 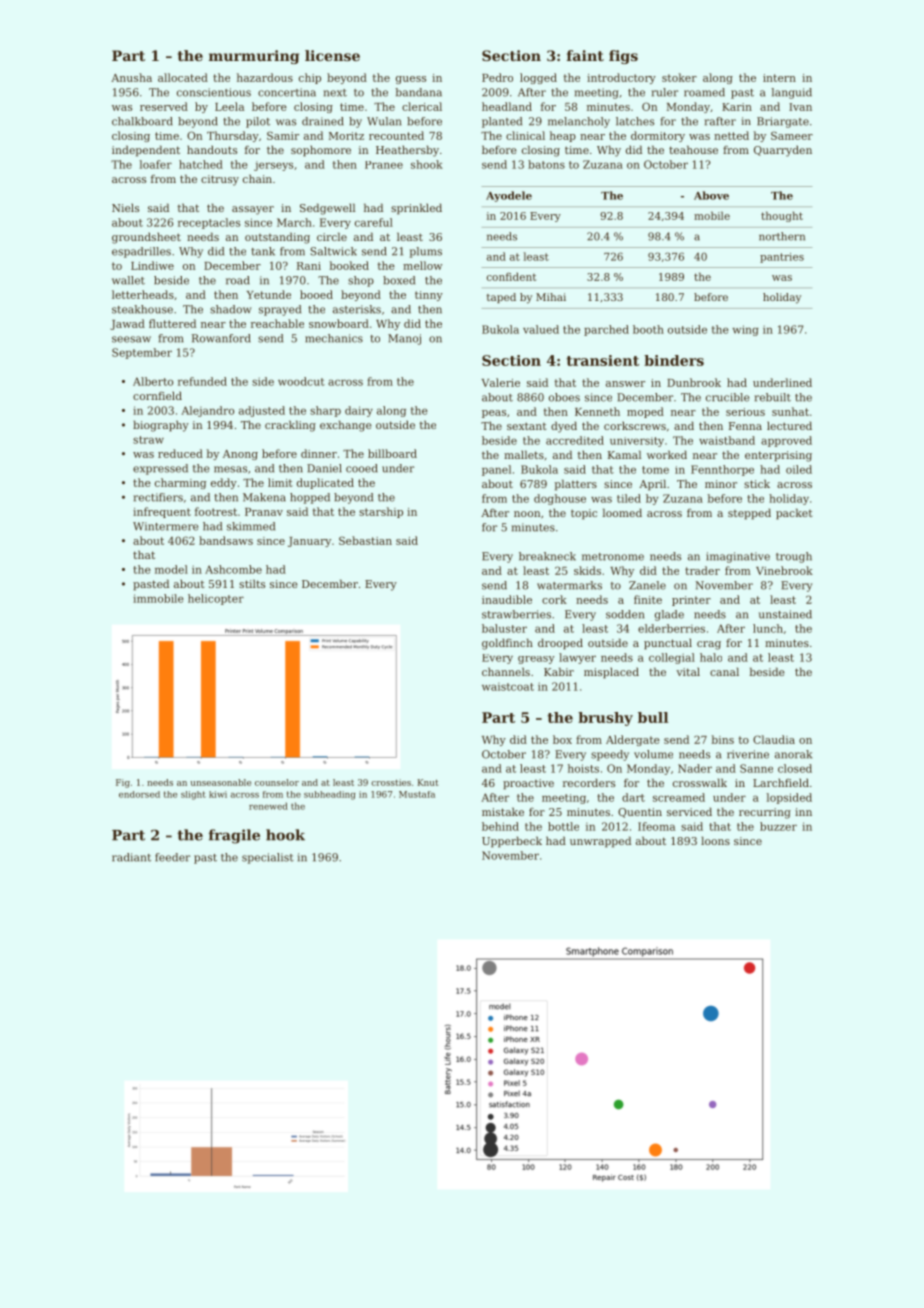 What do you see at coordinates (658, 136) in the screenshot?
I see `dormitory` at bounding box center [658, 136].
